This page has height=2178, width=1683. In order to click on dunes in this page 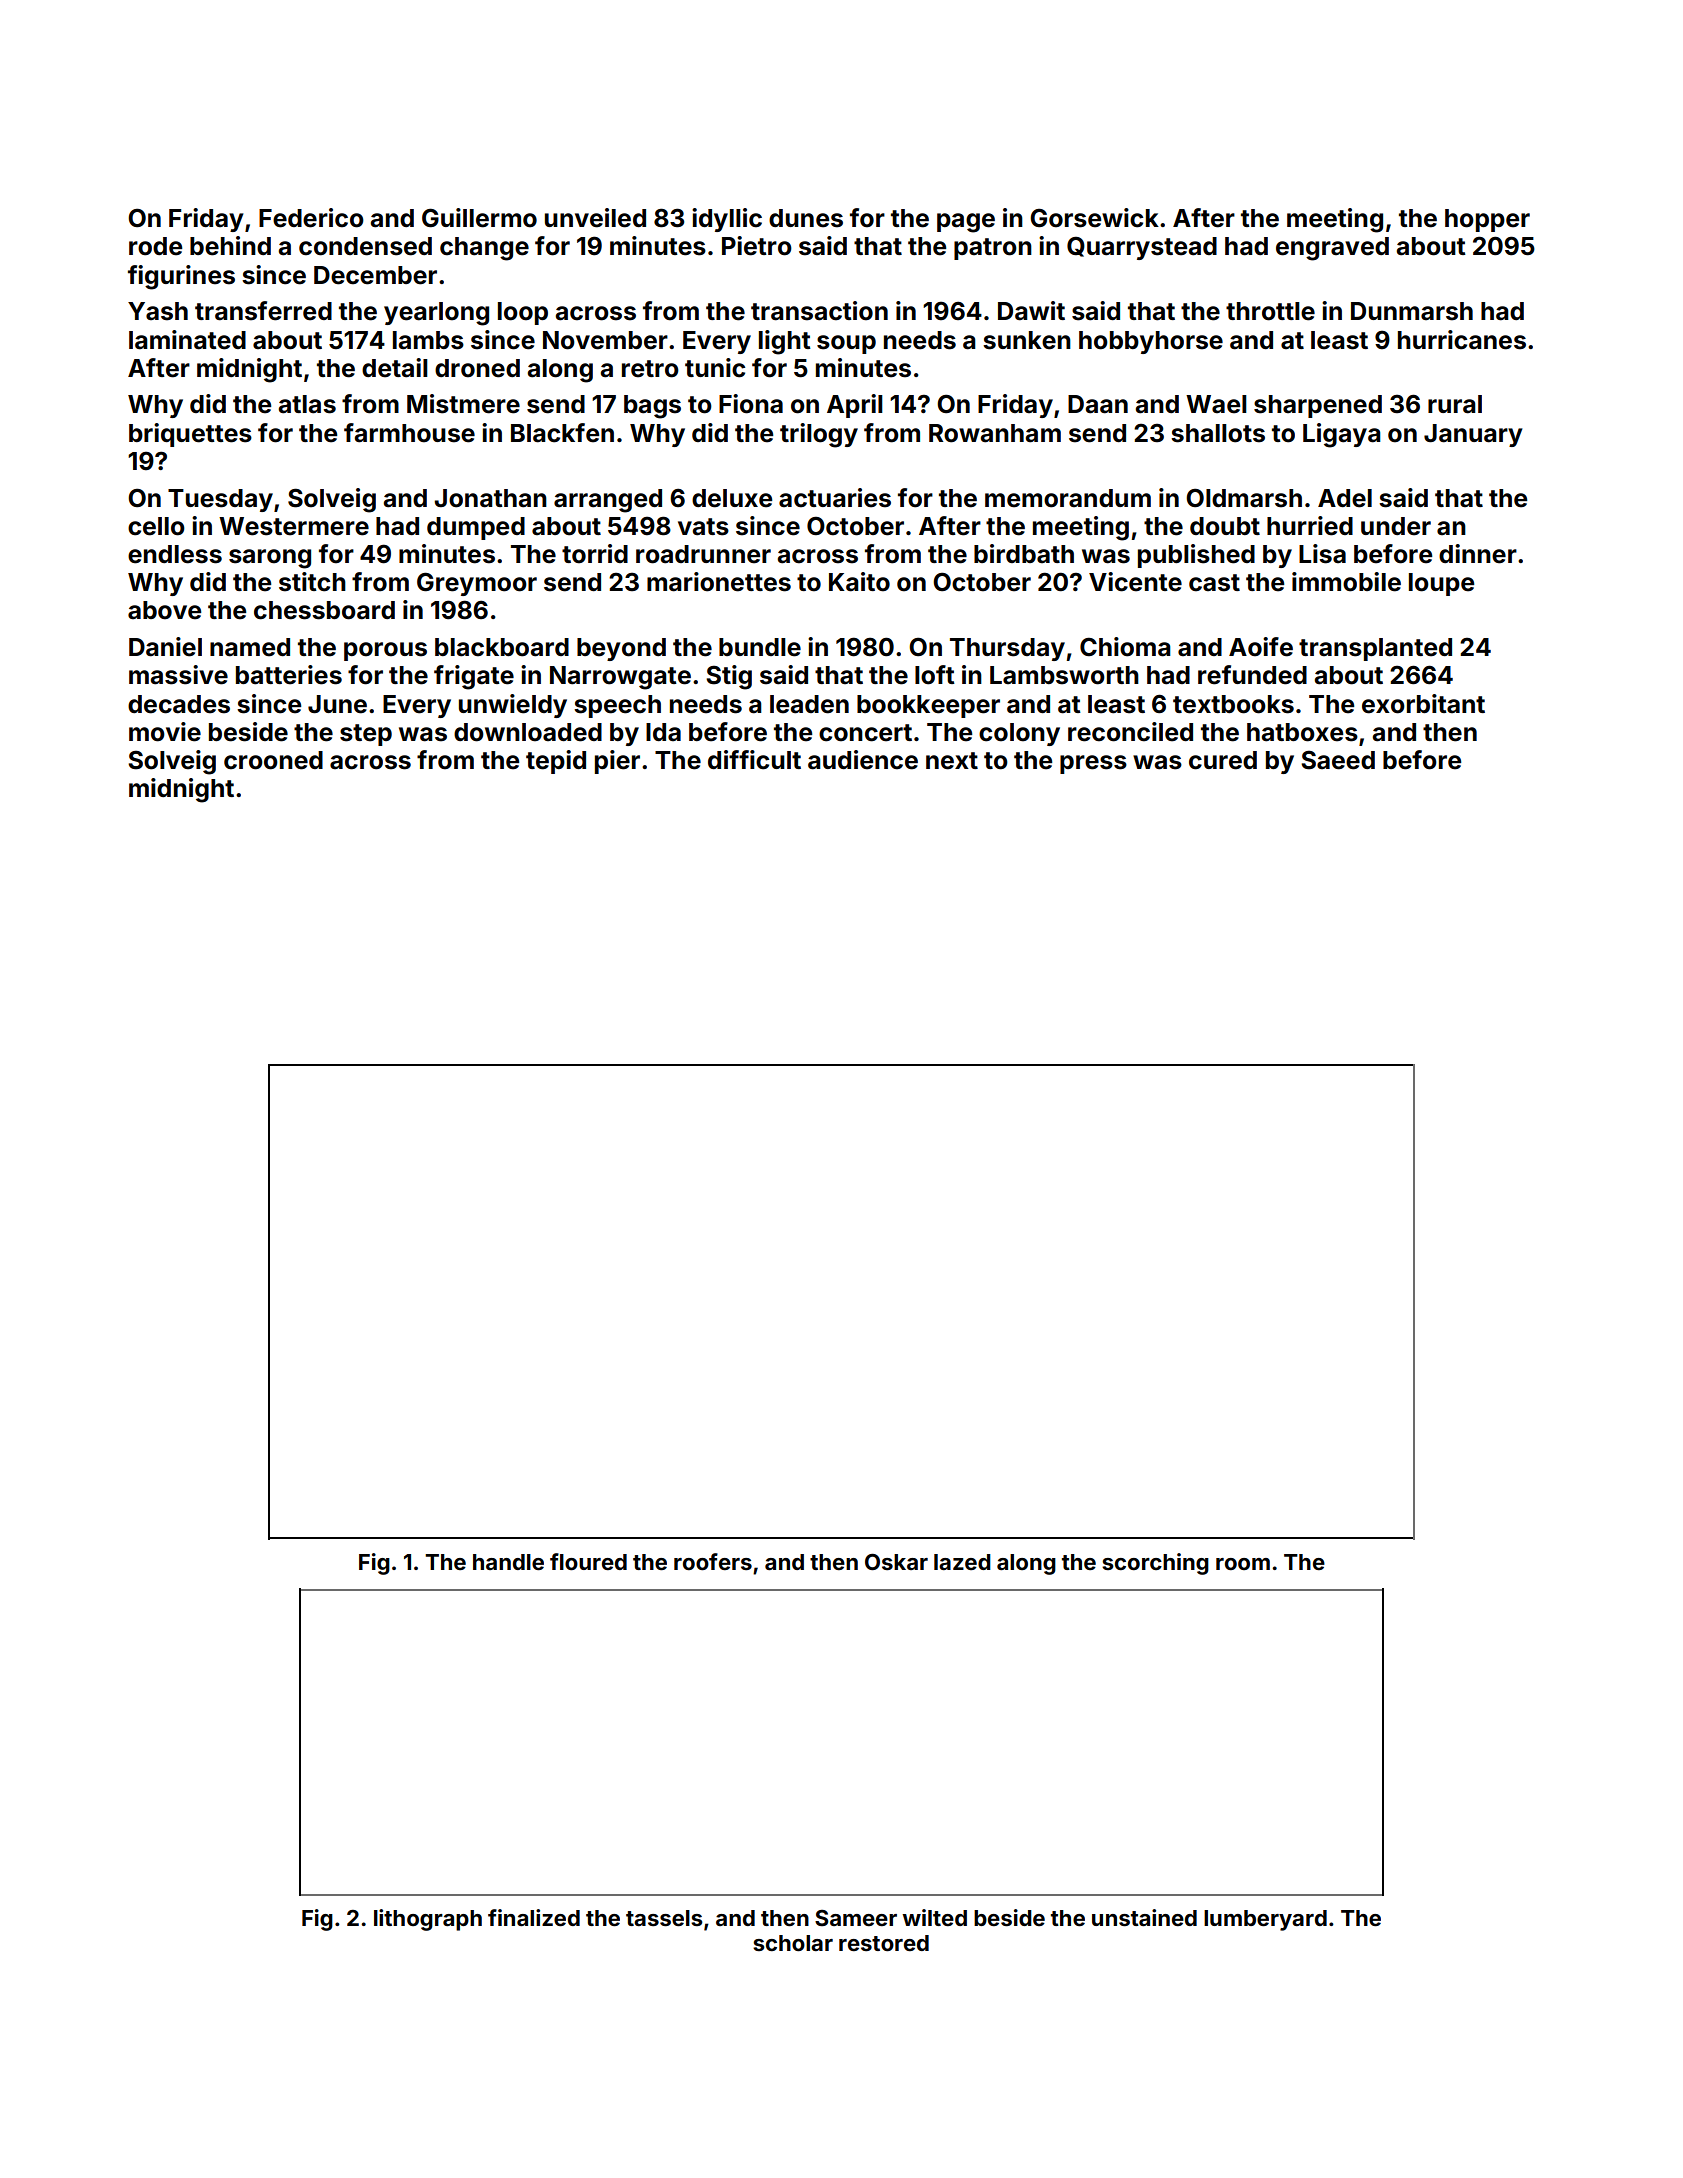, I will do `click(806, 218)`.
